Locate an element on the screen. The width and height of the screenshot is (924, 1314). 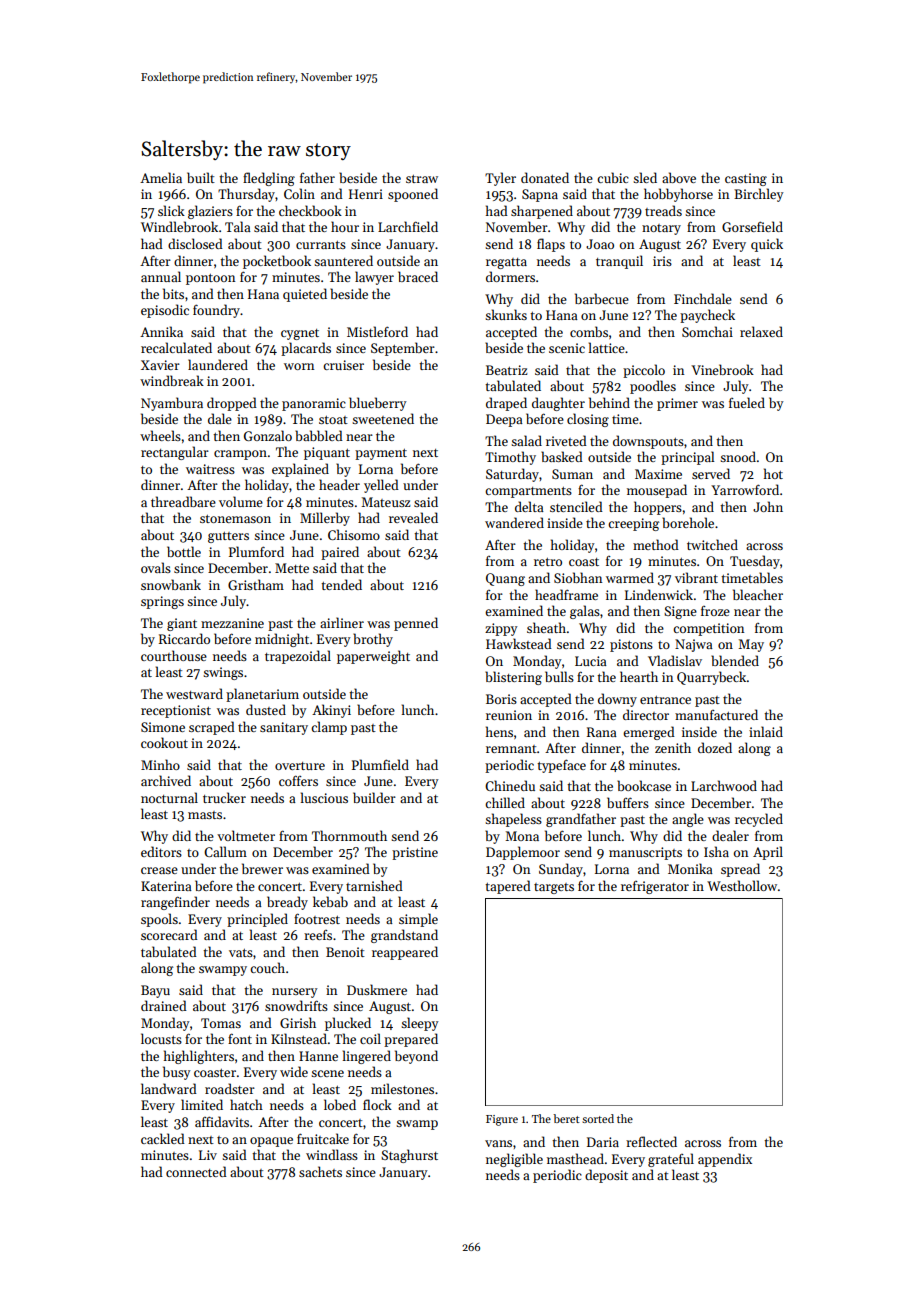
Tomas is located at coordinates (221, 1023).
